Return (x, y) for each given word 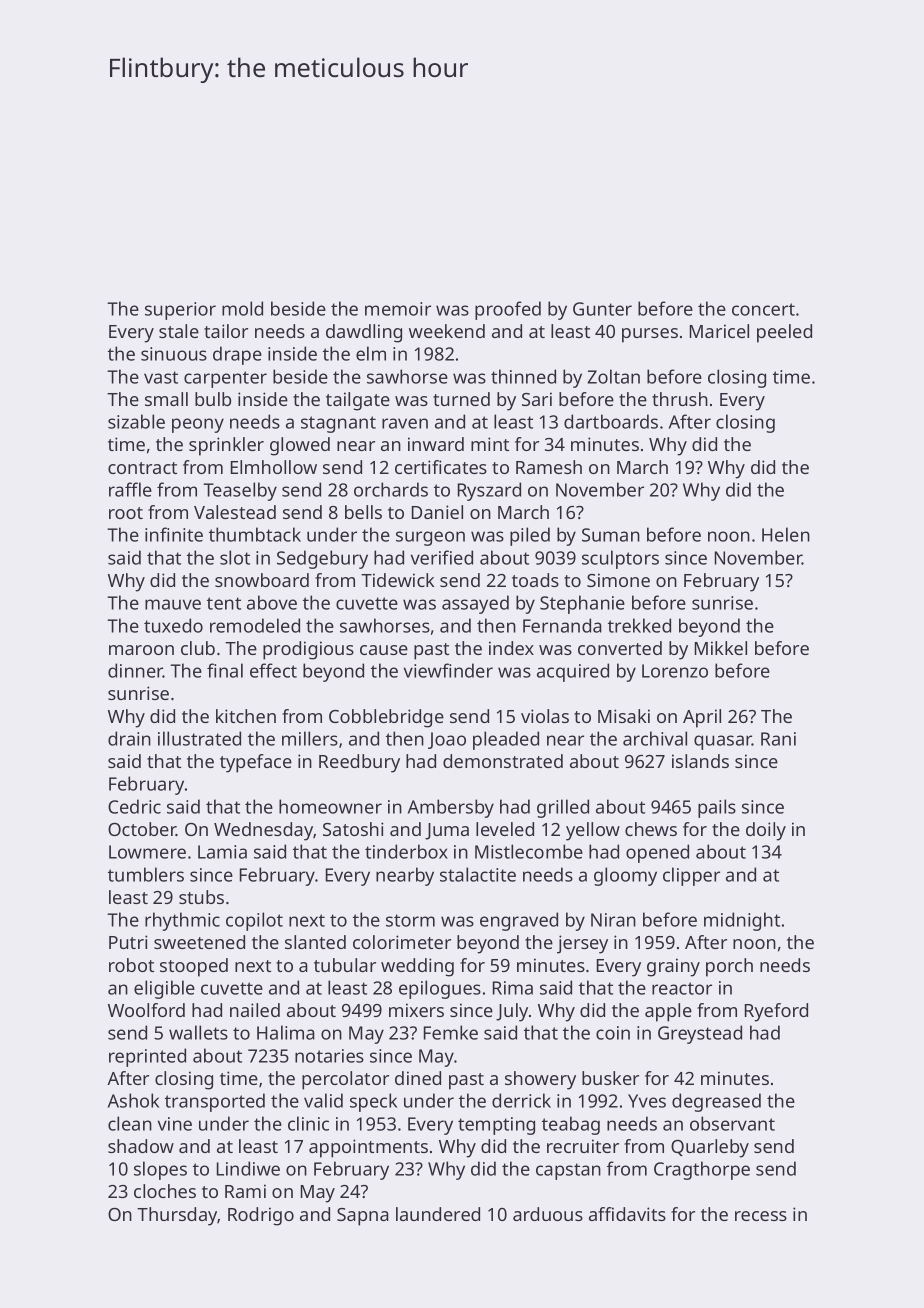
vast (161, 377)
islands (700, 761)
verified (442, 557)
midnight (742, 921)
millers (310, 738)
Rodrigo (261, 1216)
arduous (548, 1214)
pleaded (506, 740)
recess (761, 1216)
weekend (447, 331)
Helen (786, 534)
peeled (784, 333)
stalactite (478, 874)
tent (224, 603)
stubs (201, 897)
